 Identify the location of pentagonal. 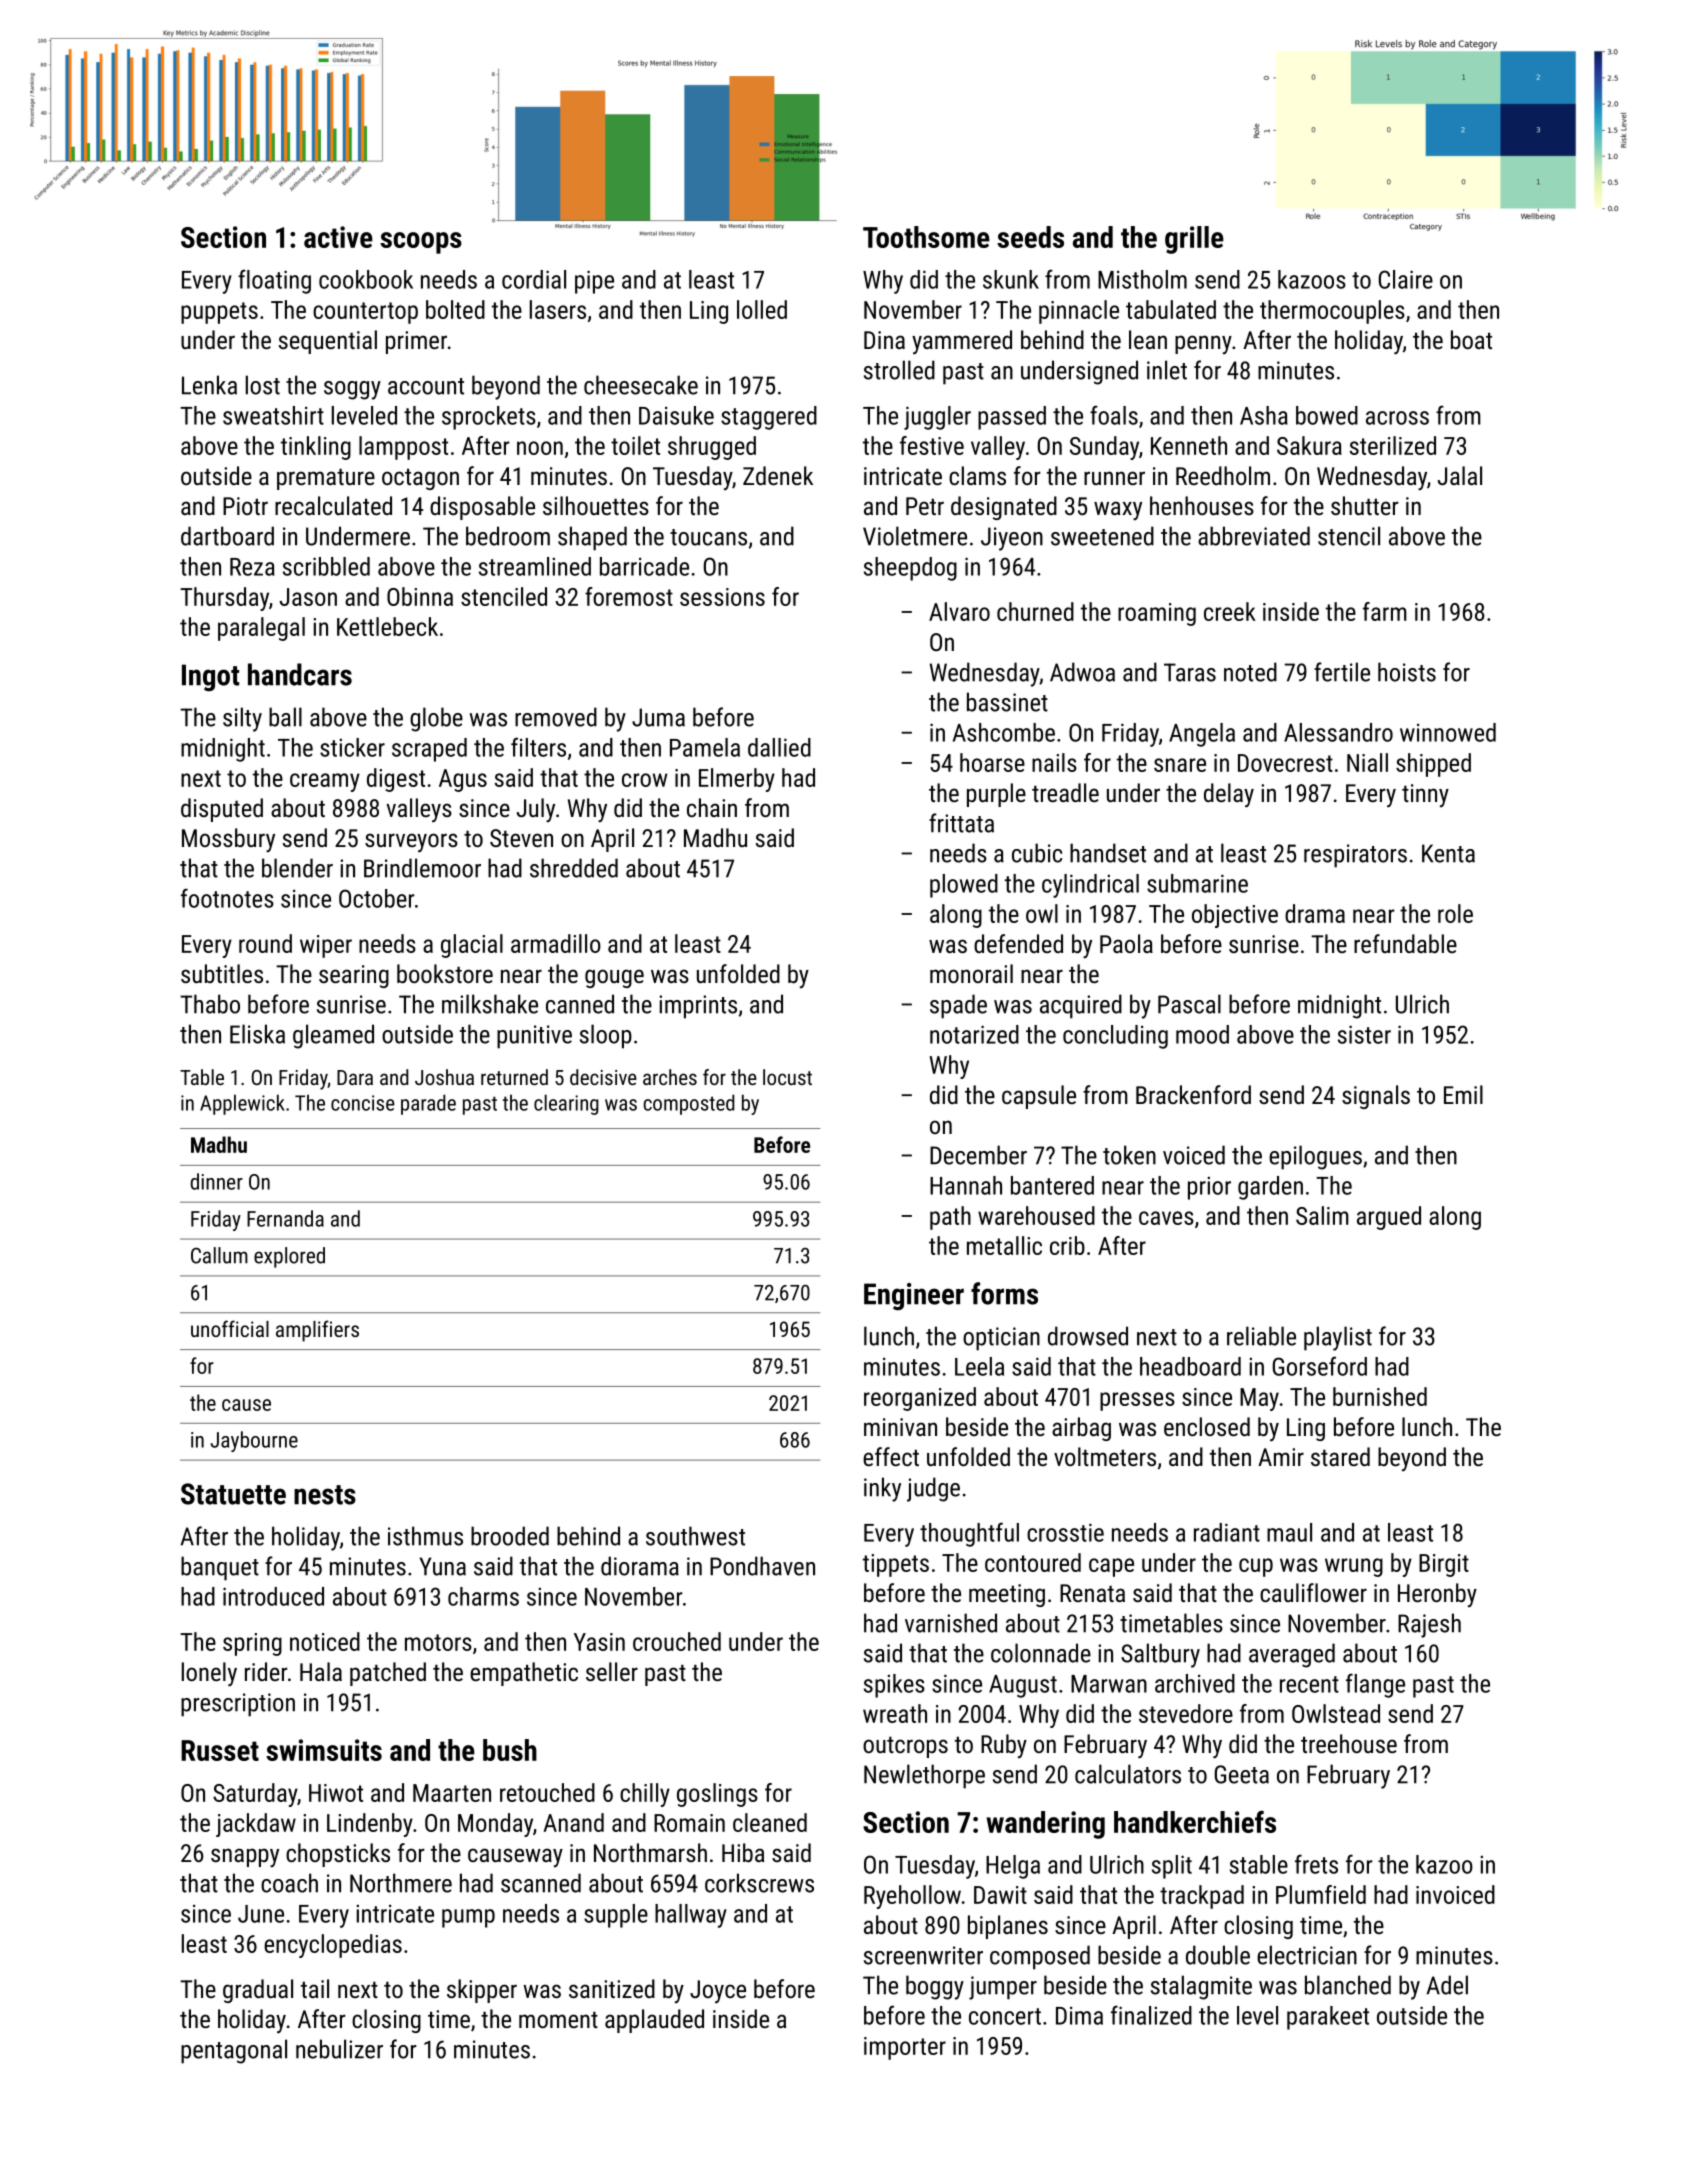
(234, 2051).
